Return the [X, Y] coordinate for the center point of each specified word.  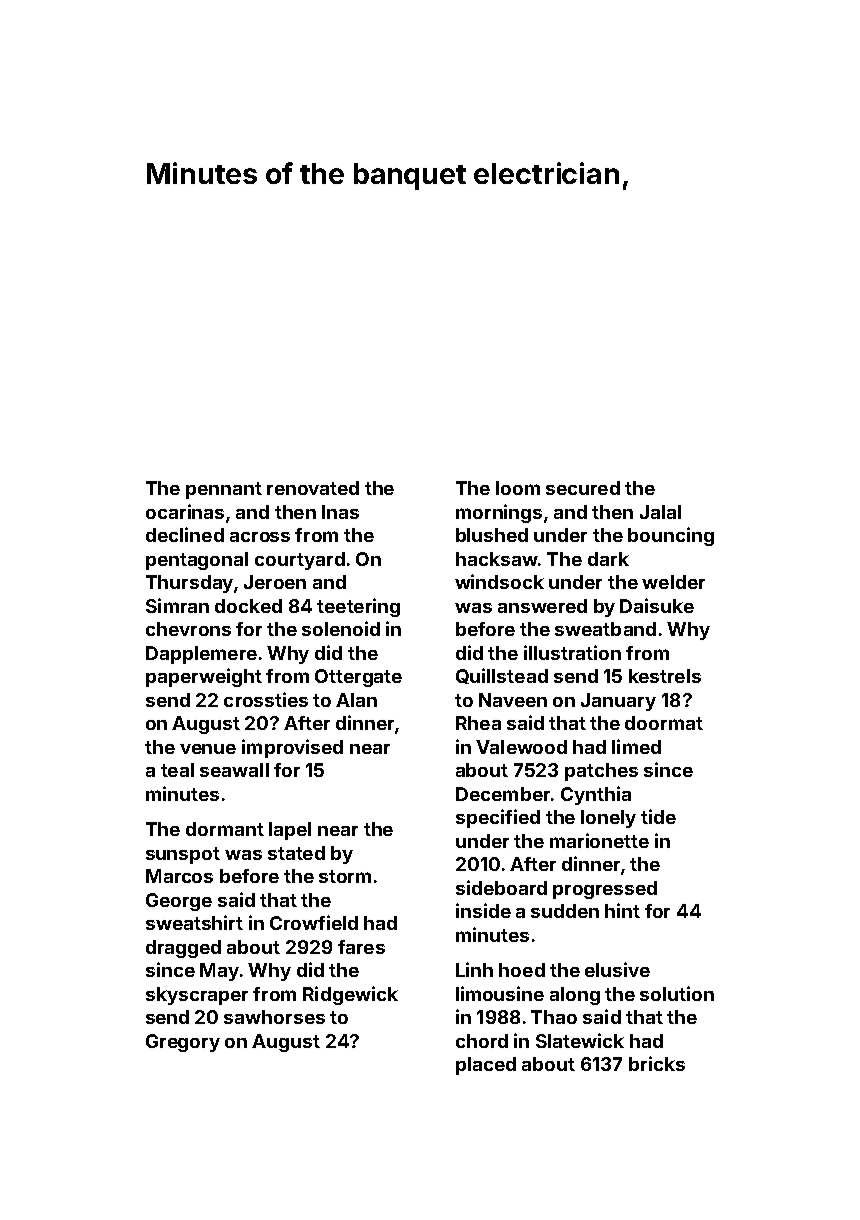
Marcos [179, 876]
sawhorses [274, 1017]
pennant [224, 490]
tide [658, 816]
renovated [313, 488]
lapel [290, 831]
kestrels [665, 676]
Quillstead [502, 676]
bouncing [671, 536]
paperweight [204, 677]
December [503, 794]
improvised [292, 748]
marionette [599, 840]
